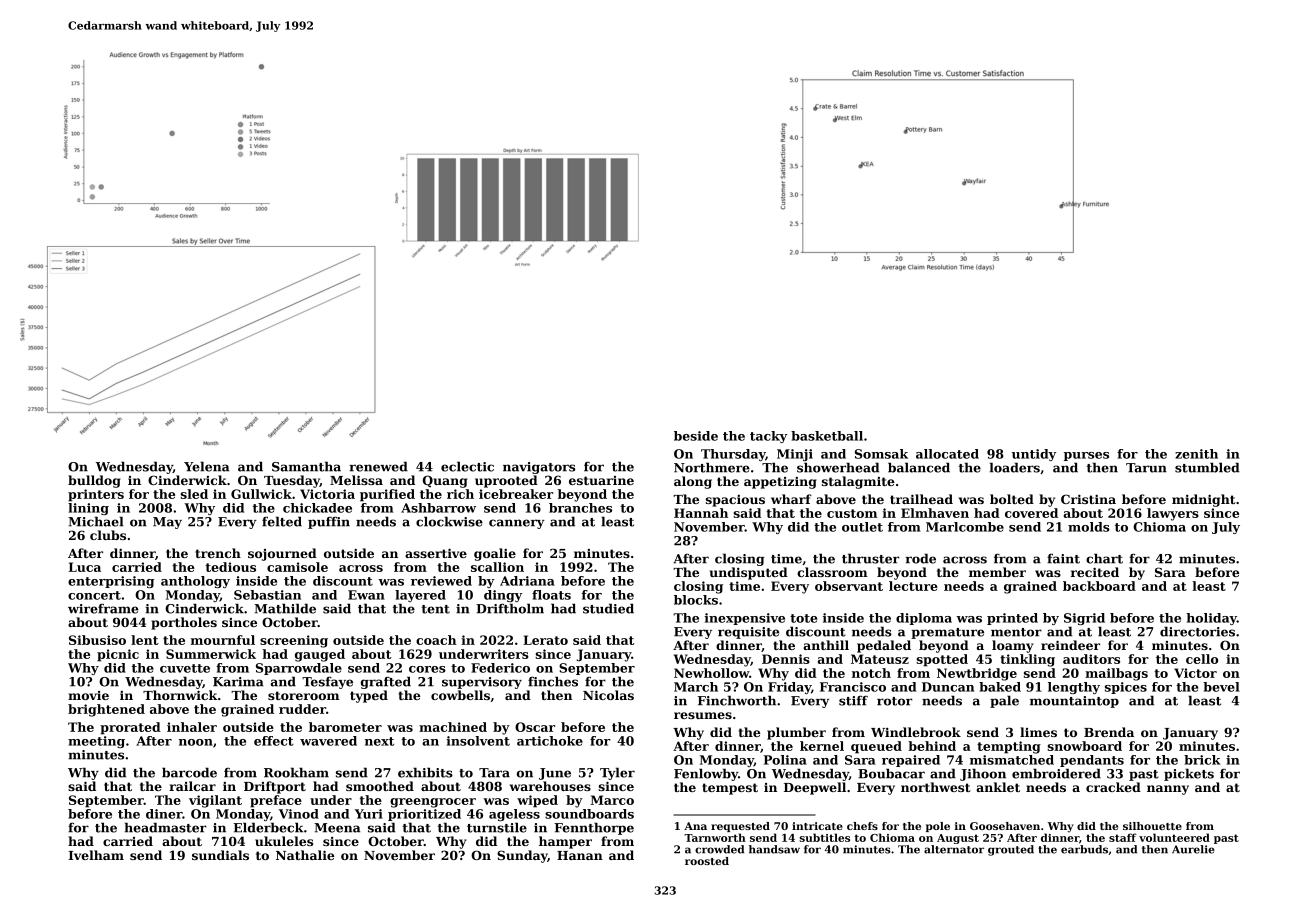  Describe the element at coordinates (1211, 619) in the document. I see `holiday` at that location.
